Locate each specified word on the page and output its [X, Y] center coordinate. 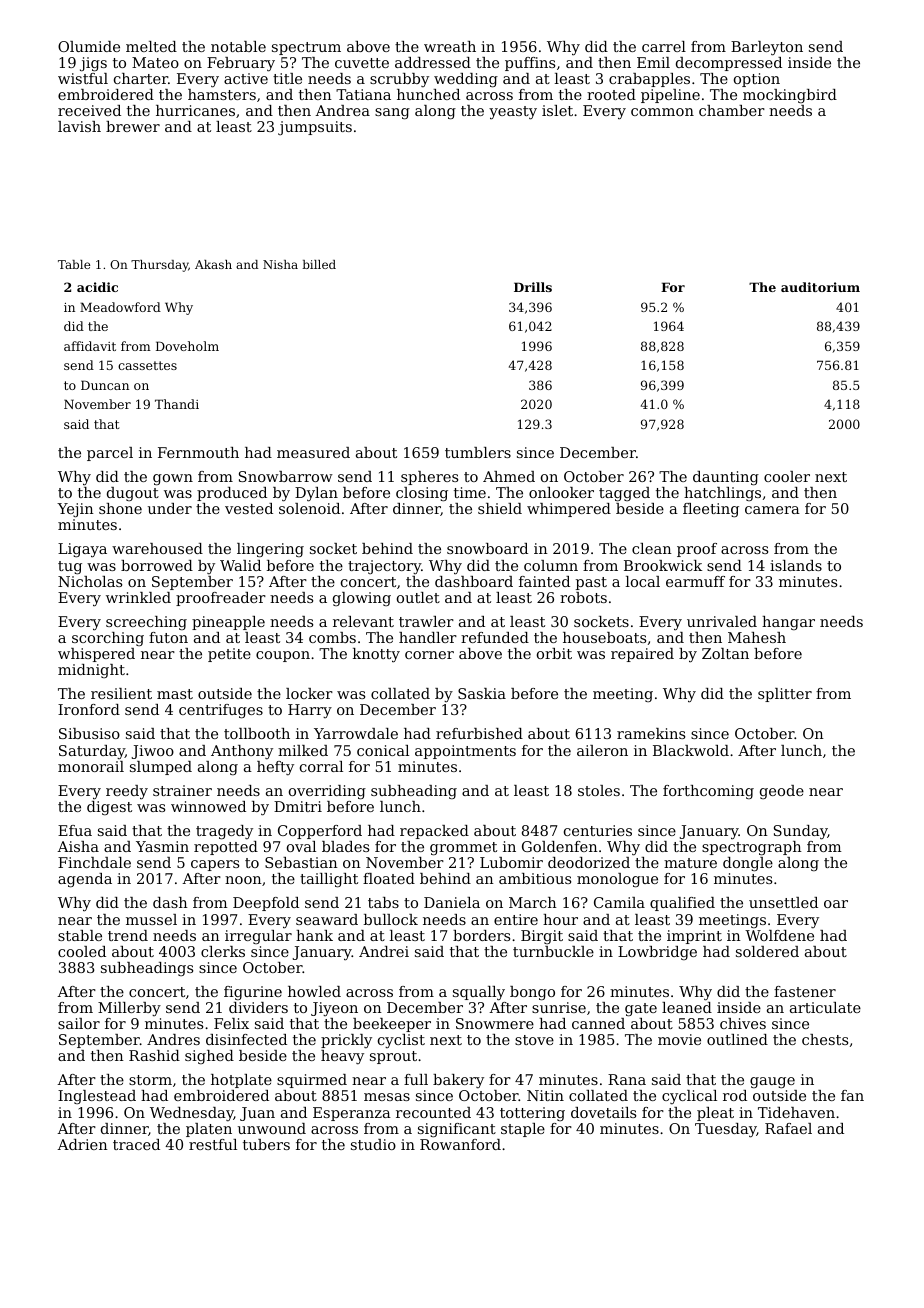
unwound [272, 1128]
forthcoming [708, 792]
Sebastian [301, 862]
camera [772, 510]
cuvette [362, 63]
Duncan [105, 385]
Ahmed [509, 476]
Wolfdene [779, 935]
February [241, 64]
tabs [383, 902]
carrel [664, 46]
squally [479, 993]
